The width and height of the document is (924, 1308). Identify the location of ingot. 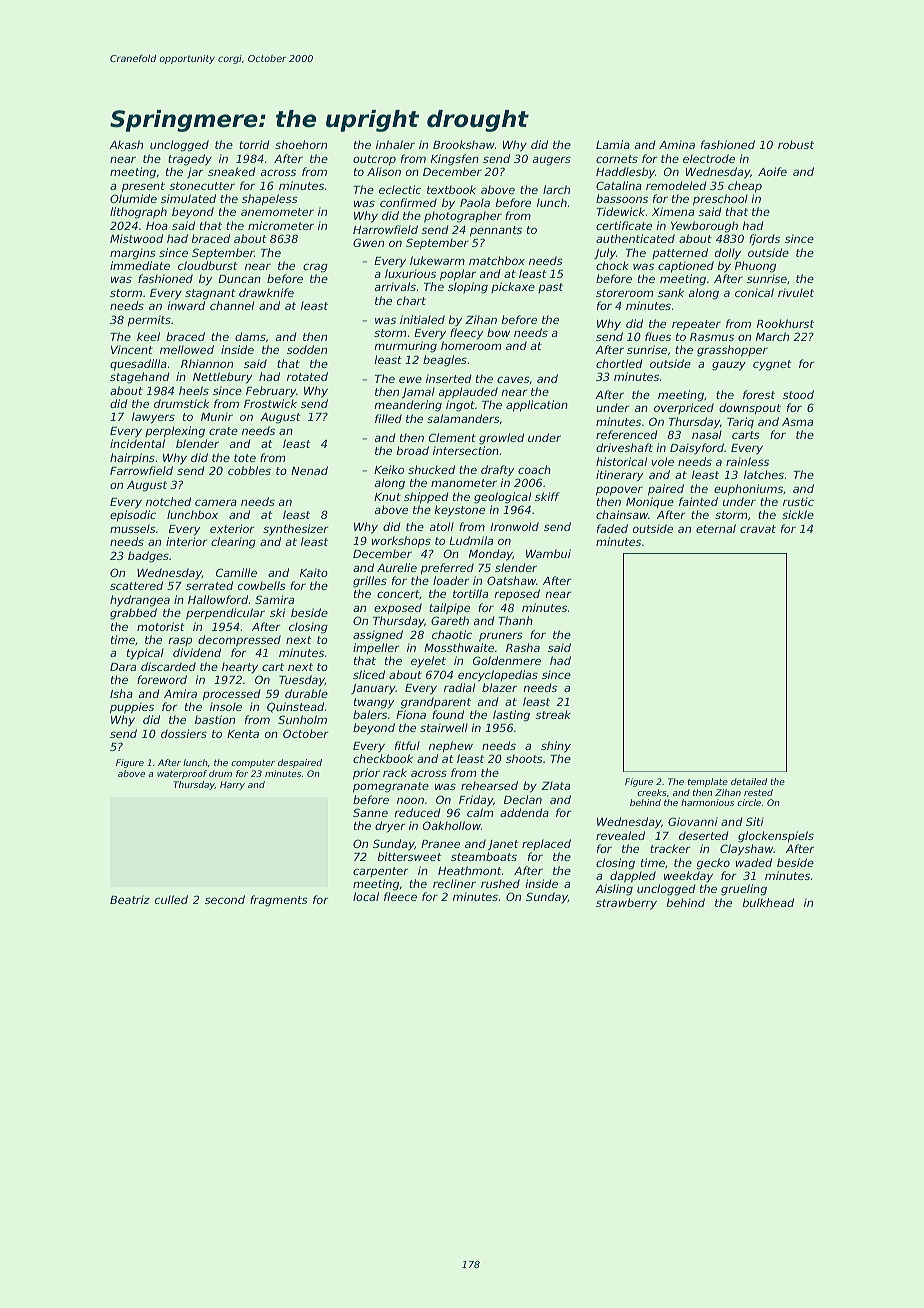
(460, 406).
